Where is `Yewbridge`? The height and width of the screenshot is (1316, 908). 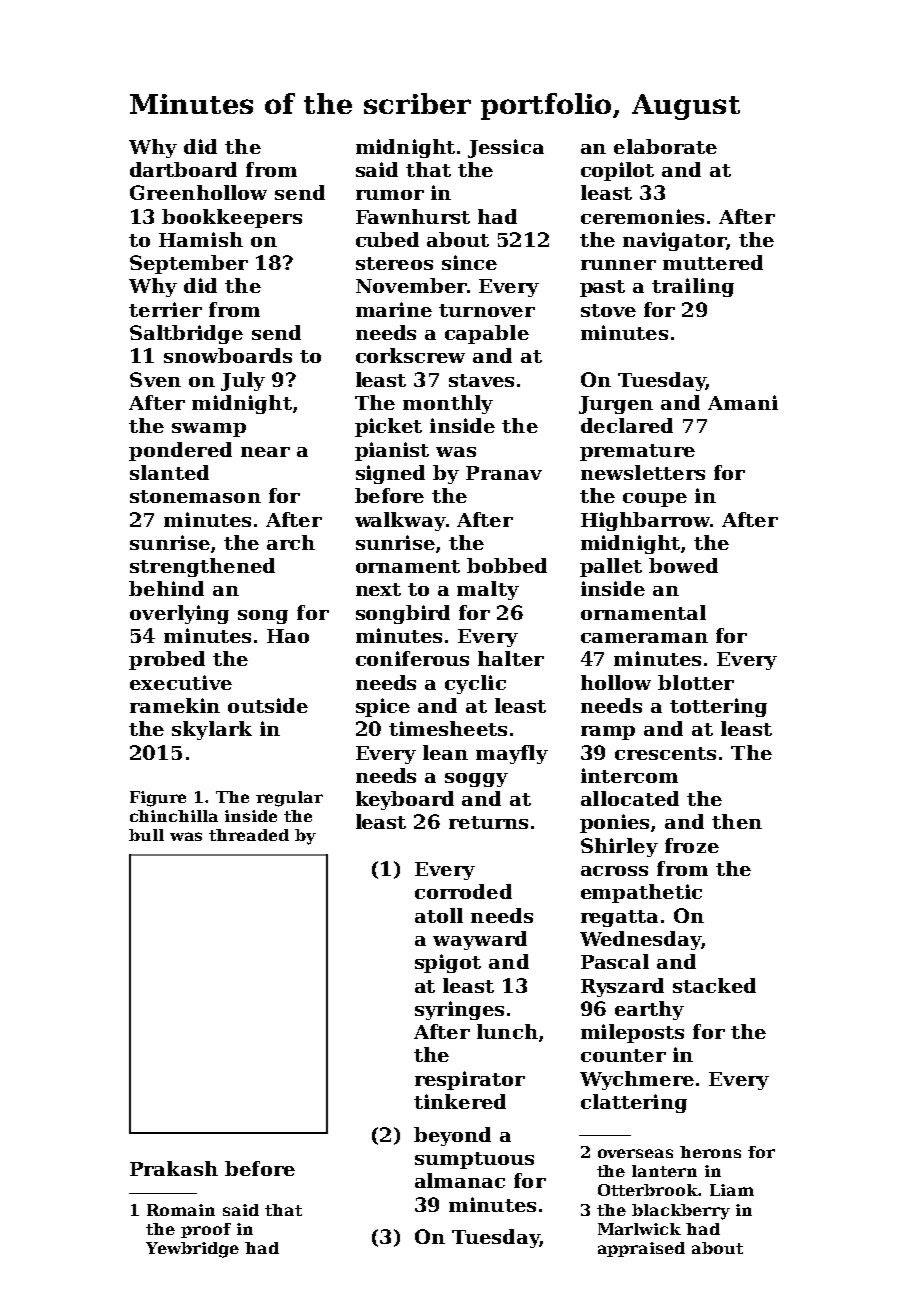
Yewbridge is located at coordinates (192, 1250).
